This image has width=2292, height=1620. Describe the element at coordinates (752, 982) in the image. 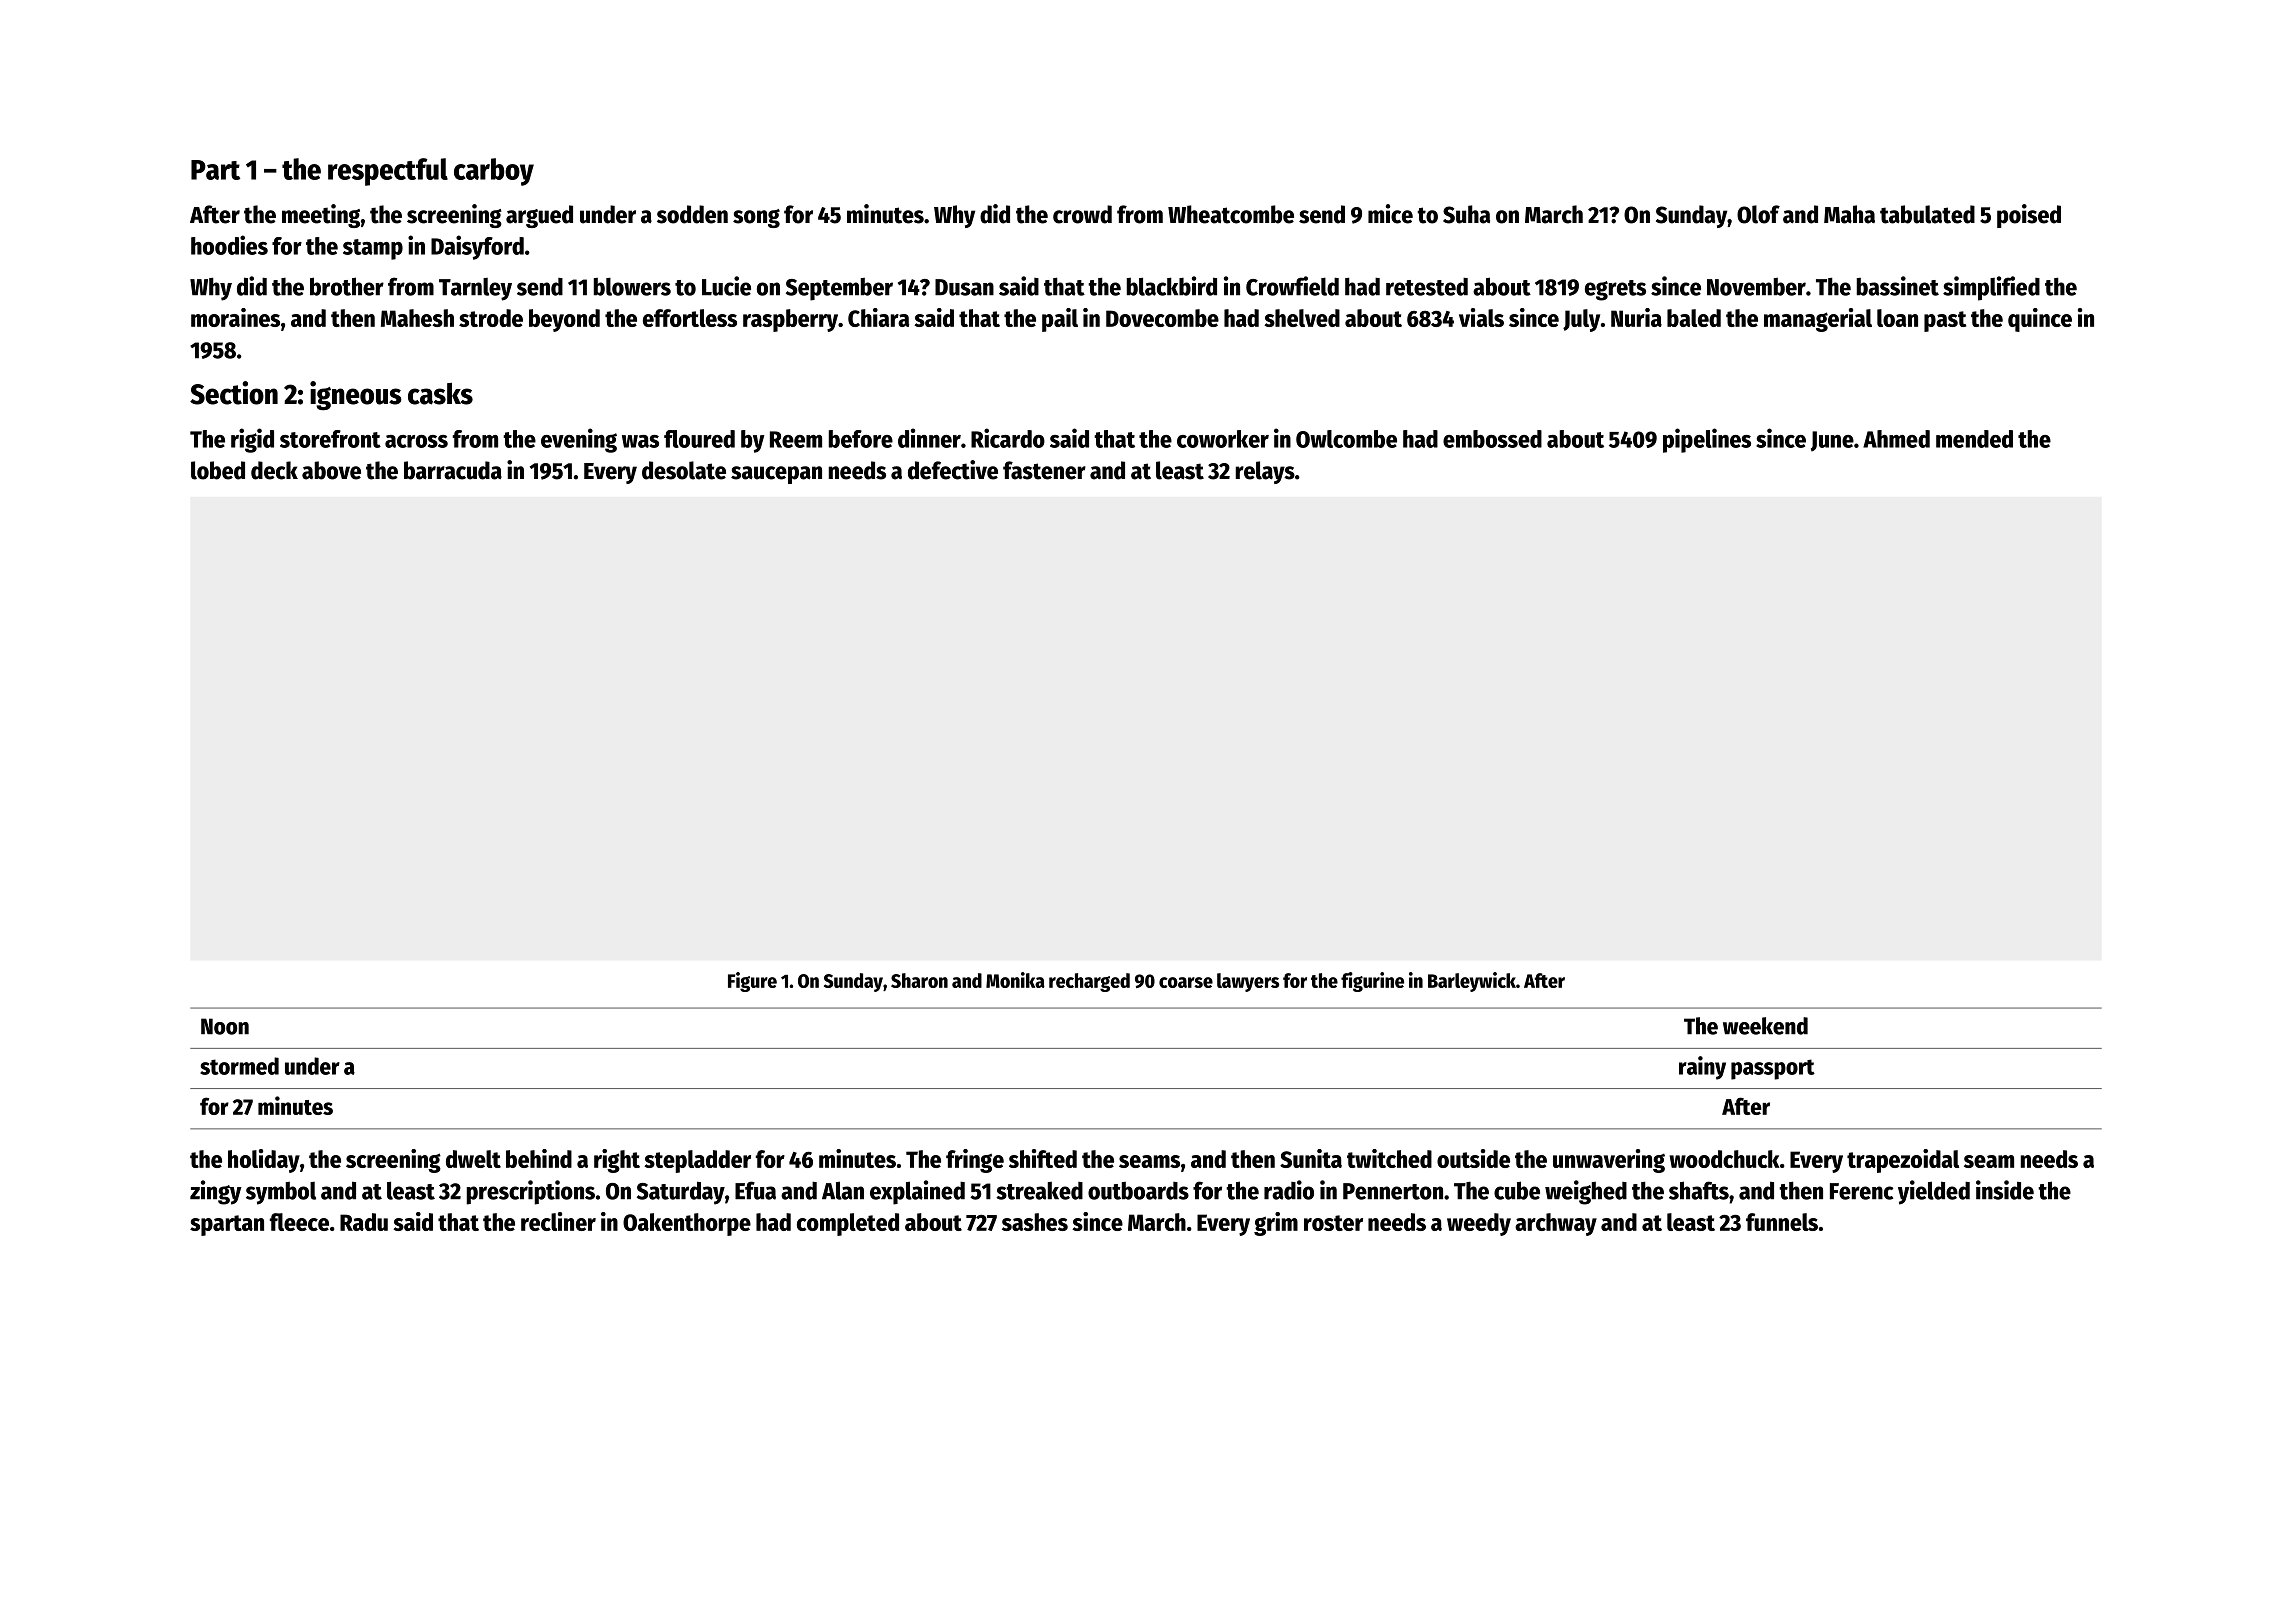

I see `Figure` at that location.
